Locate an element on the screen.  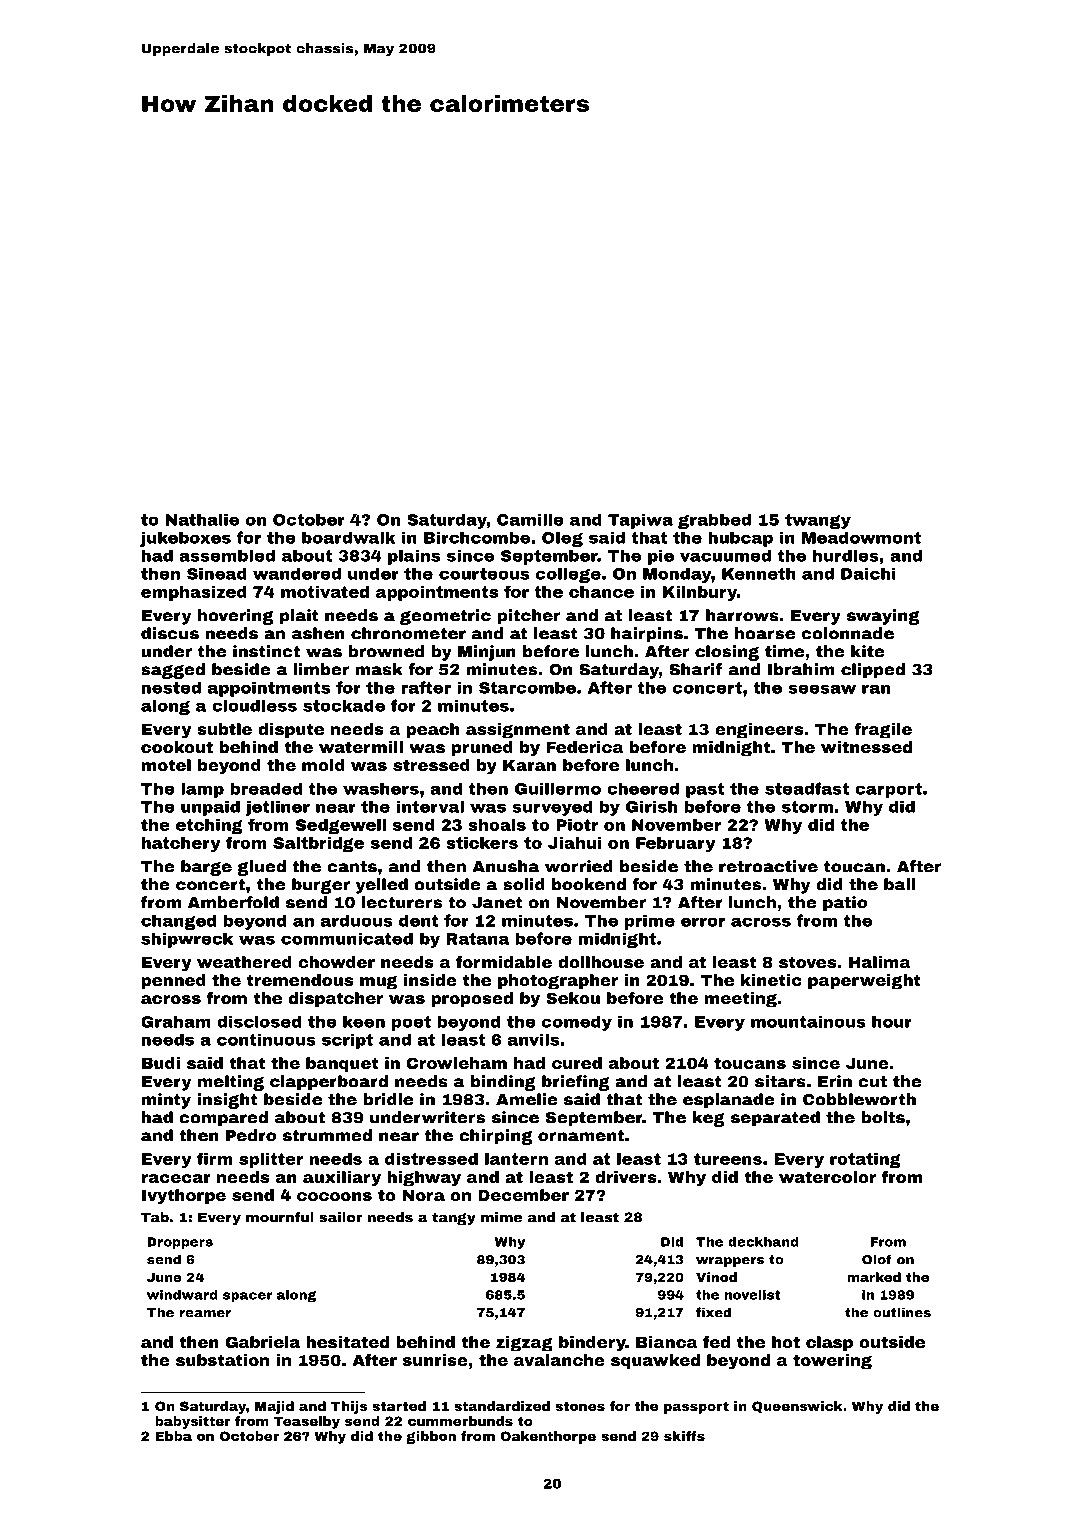
changed is located at coordinates (178, 922).
